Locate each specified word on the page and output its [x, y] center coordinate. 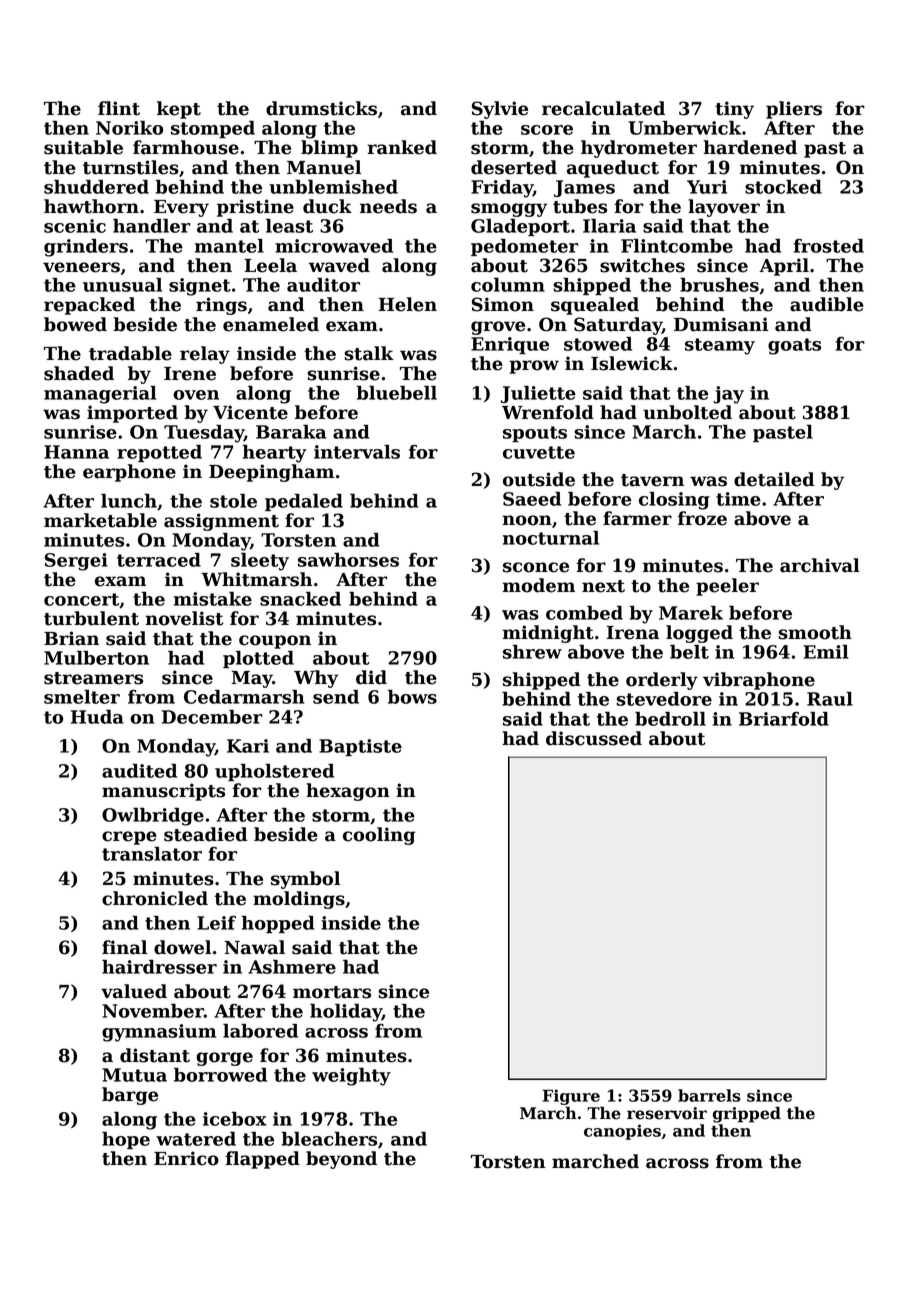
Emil [825, 652]
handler [152, 226]
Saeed [532, 499]
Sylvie [500, 110]
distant [155, 1055]
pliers [794, 110]
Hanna [76, 452]
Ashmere [292, 967]
